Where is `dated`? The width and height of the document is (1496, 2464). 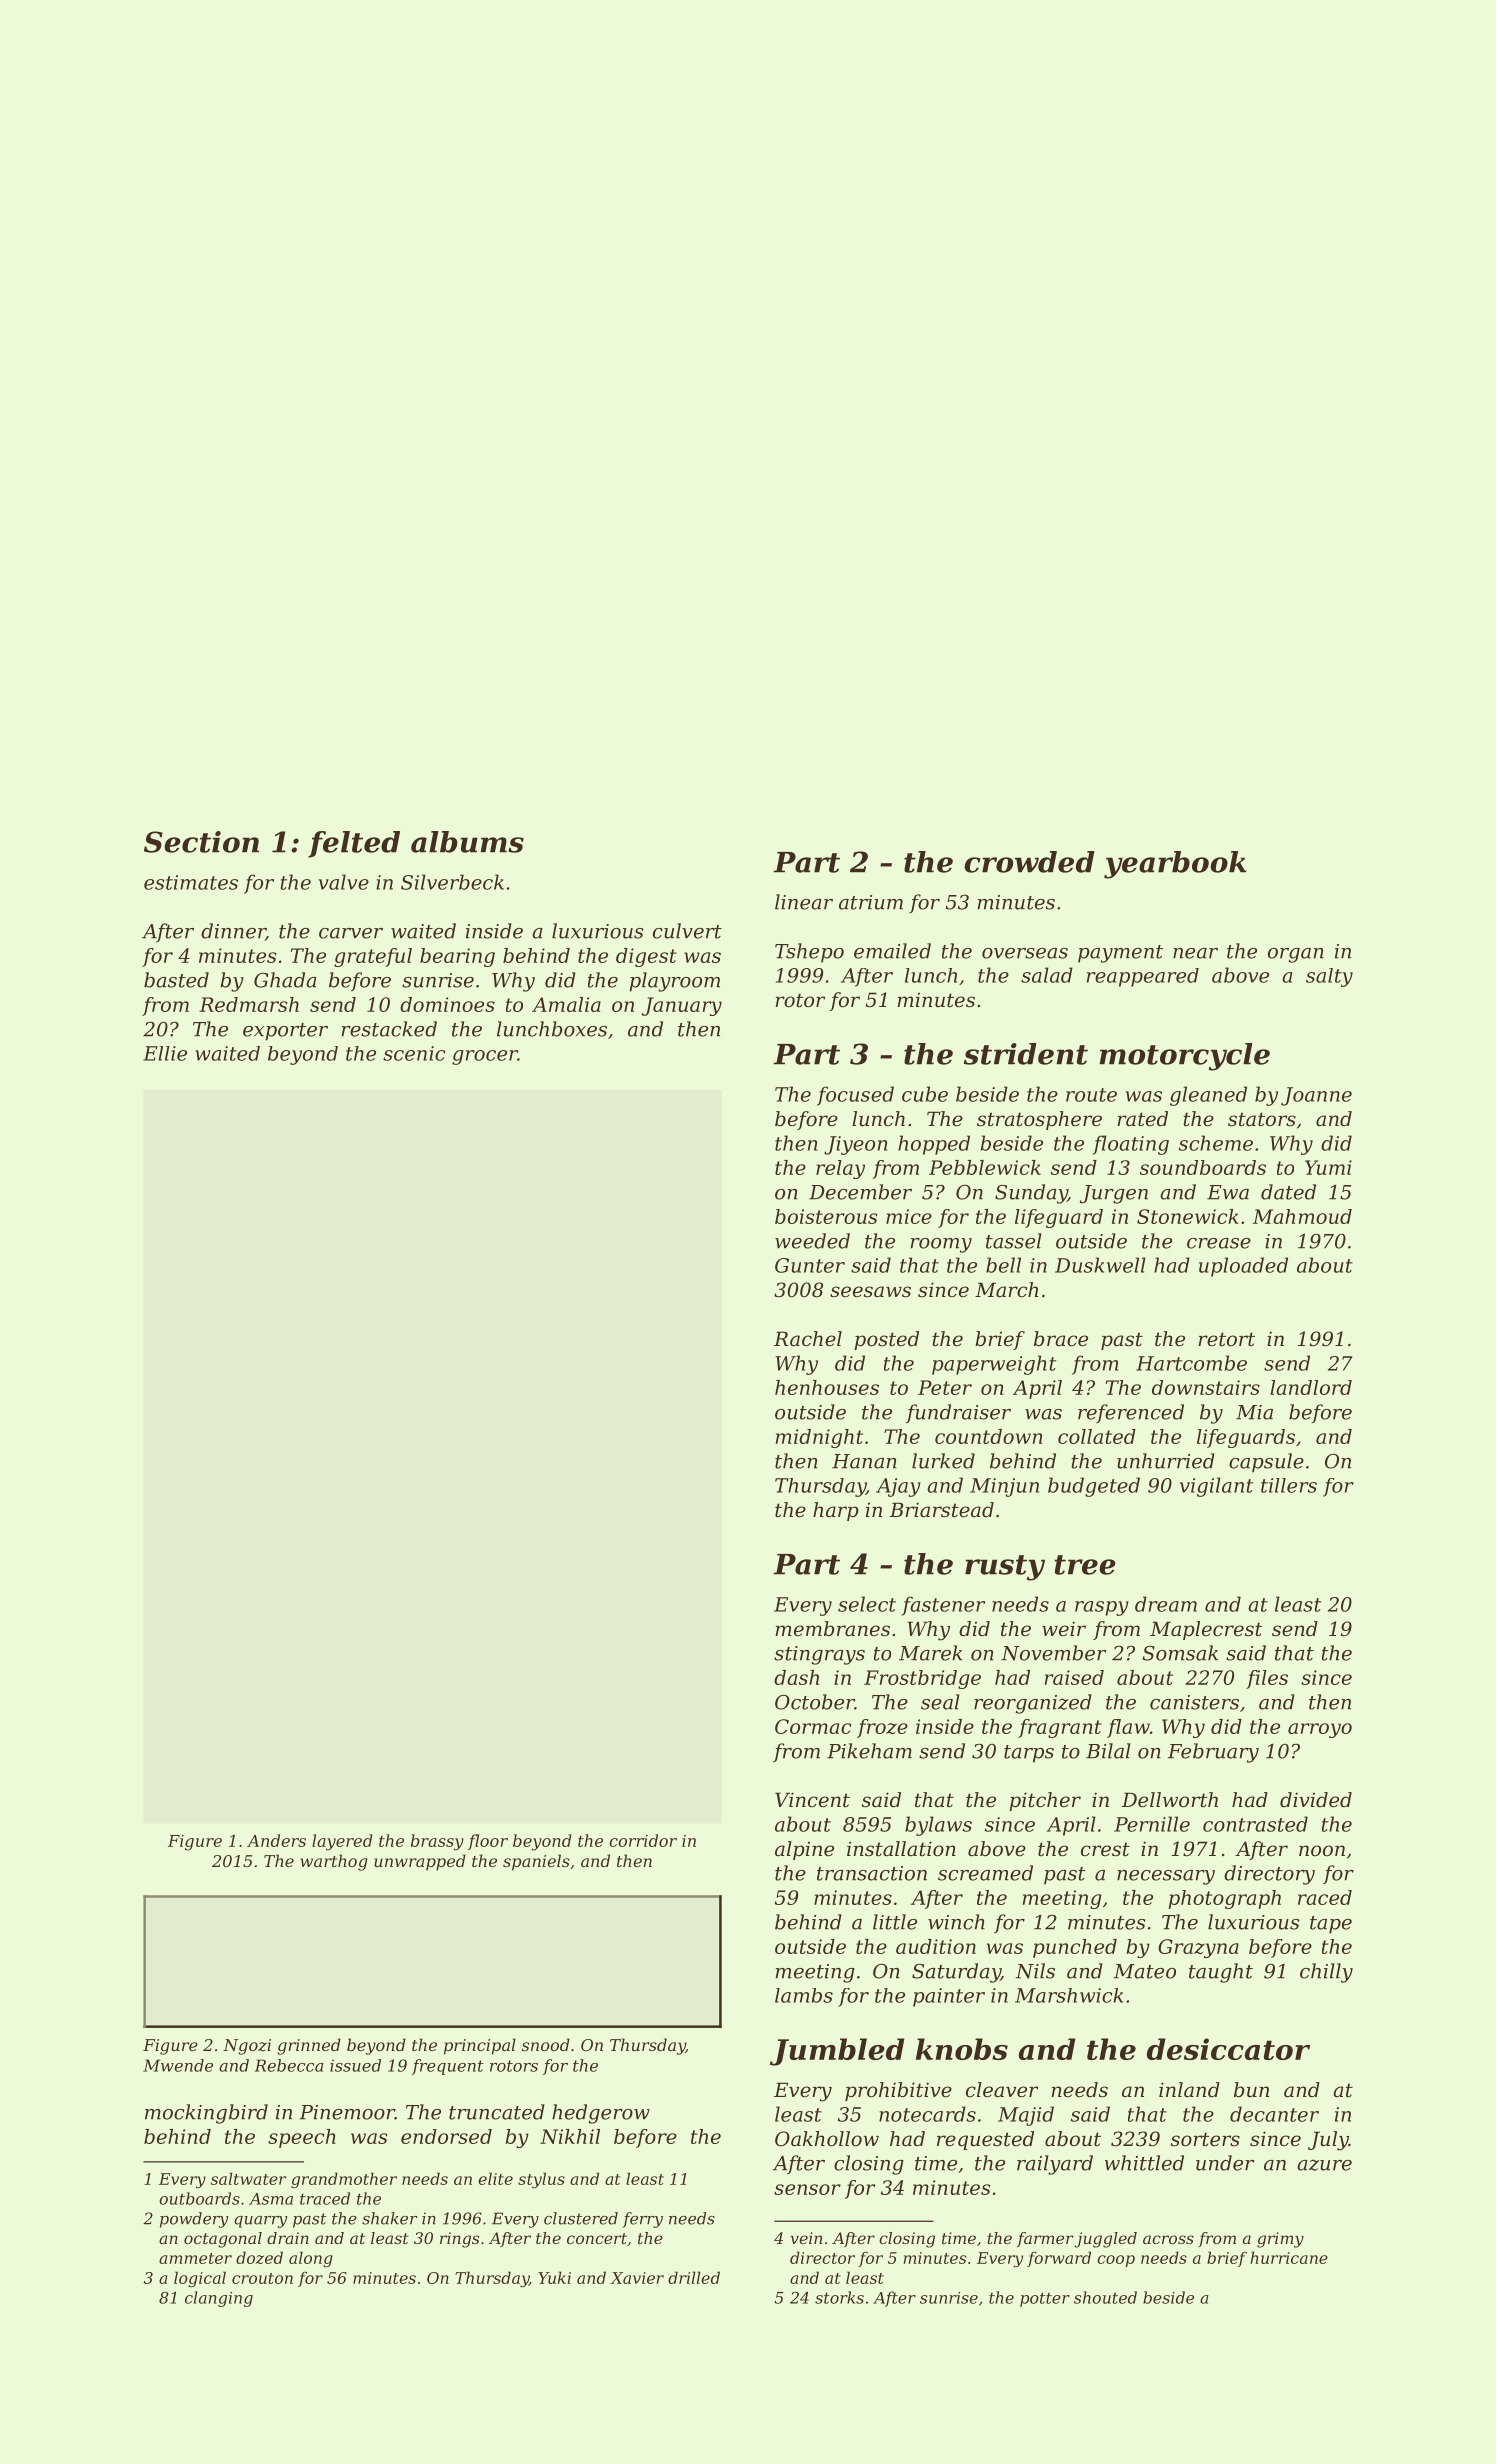
dated is located at coordinates (1288, 1192).
